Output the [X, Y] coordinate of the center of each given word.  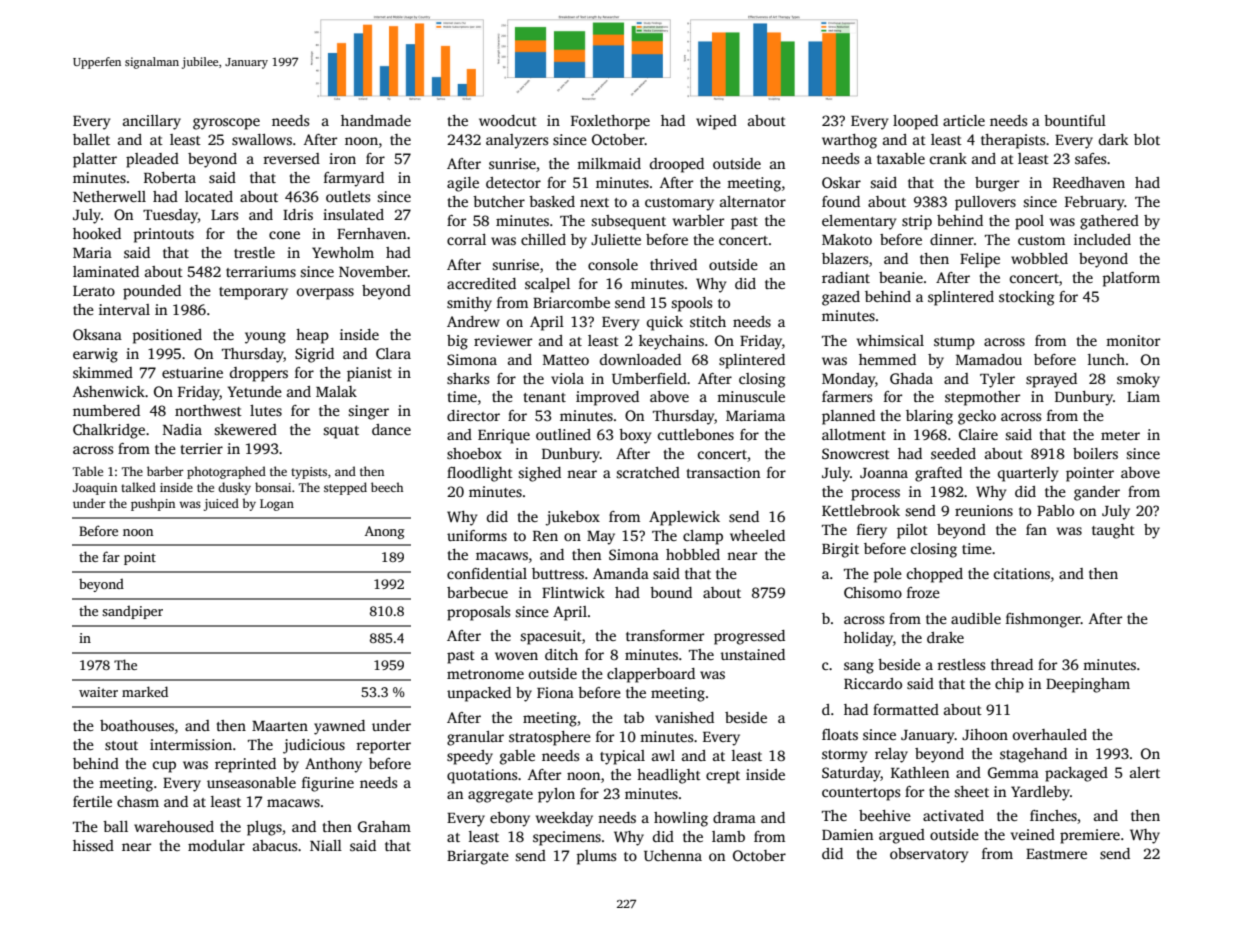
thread [1012, 664]
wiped [716, 122]
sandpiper [132, 612]
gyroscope [226, 124]
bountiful [1075, 120]
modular [216, 845]
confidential [487, 573]
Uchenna [673, 855]
